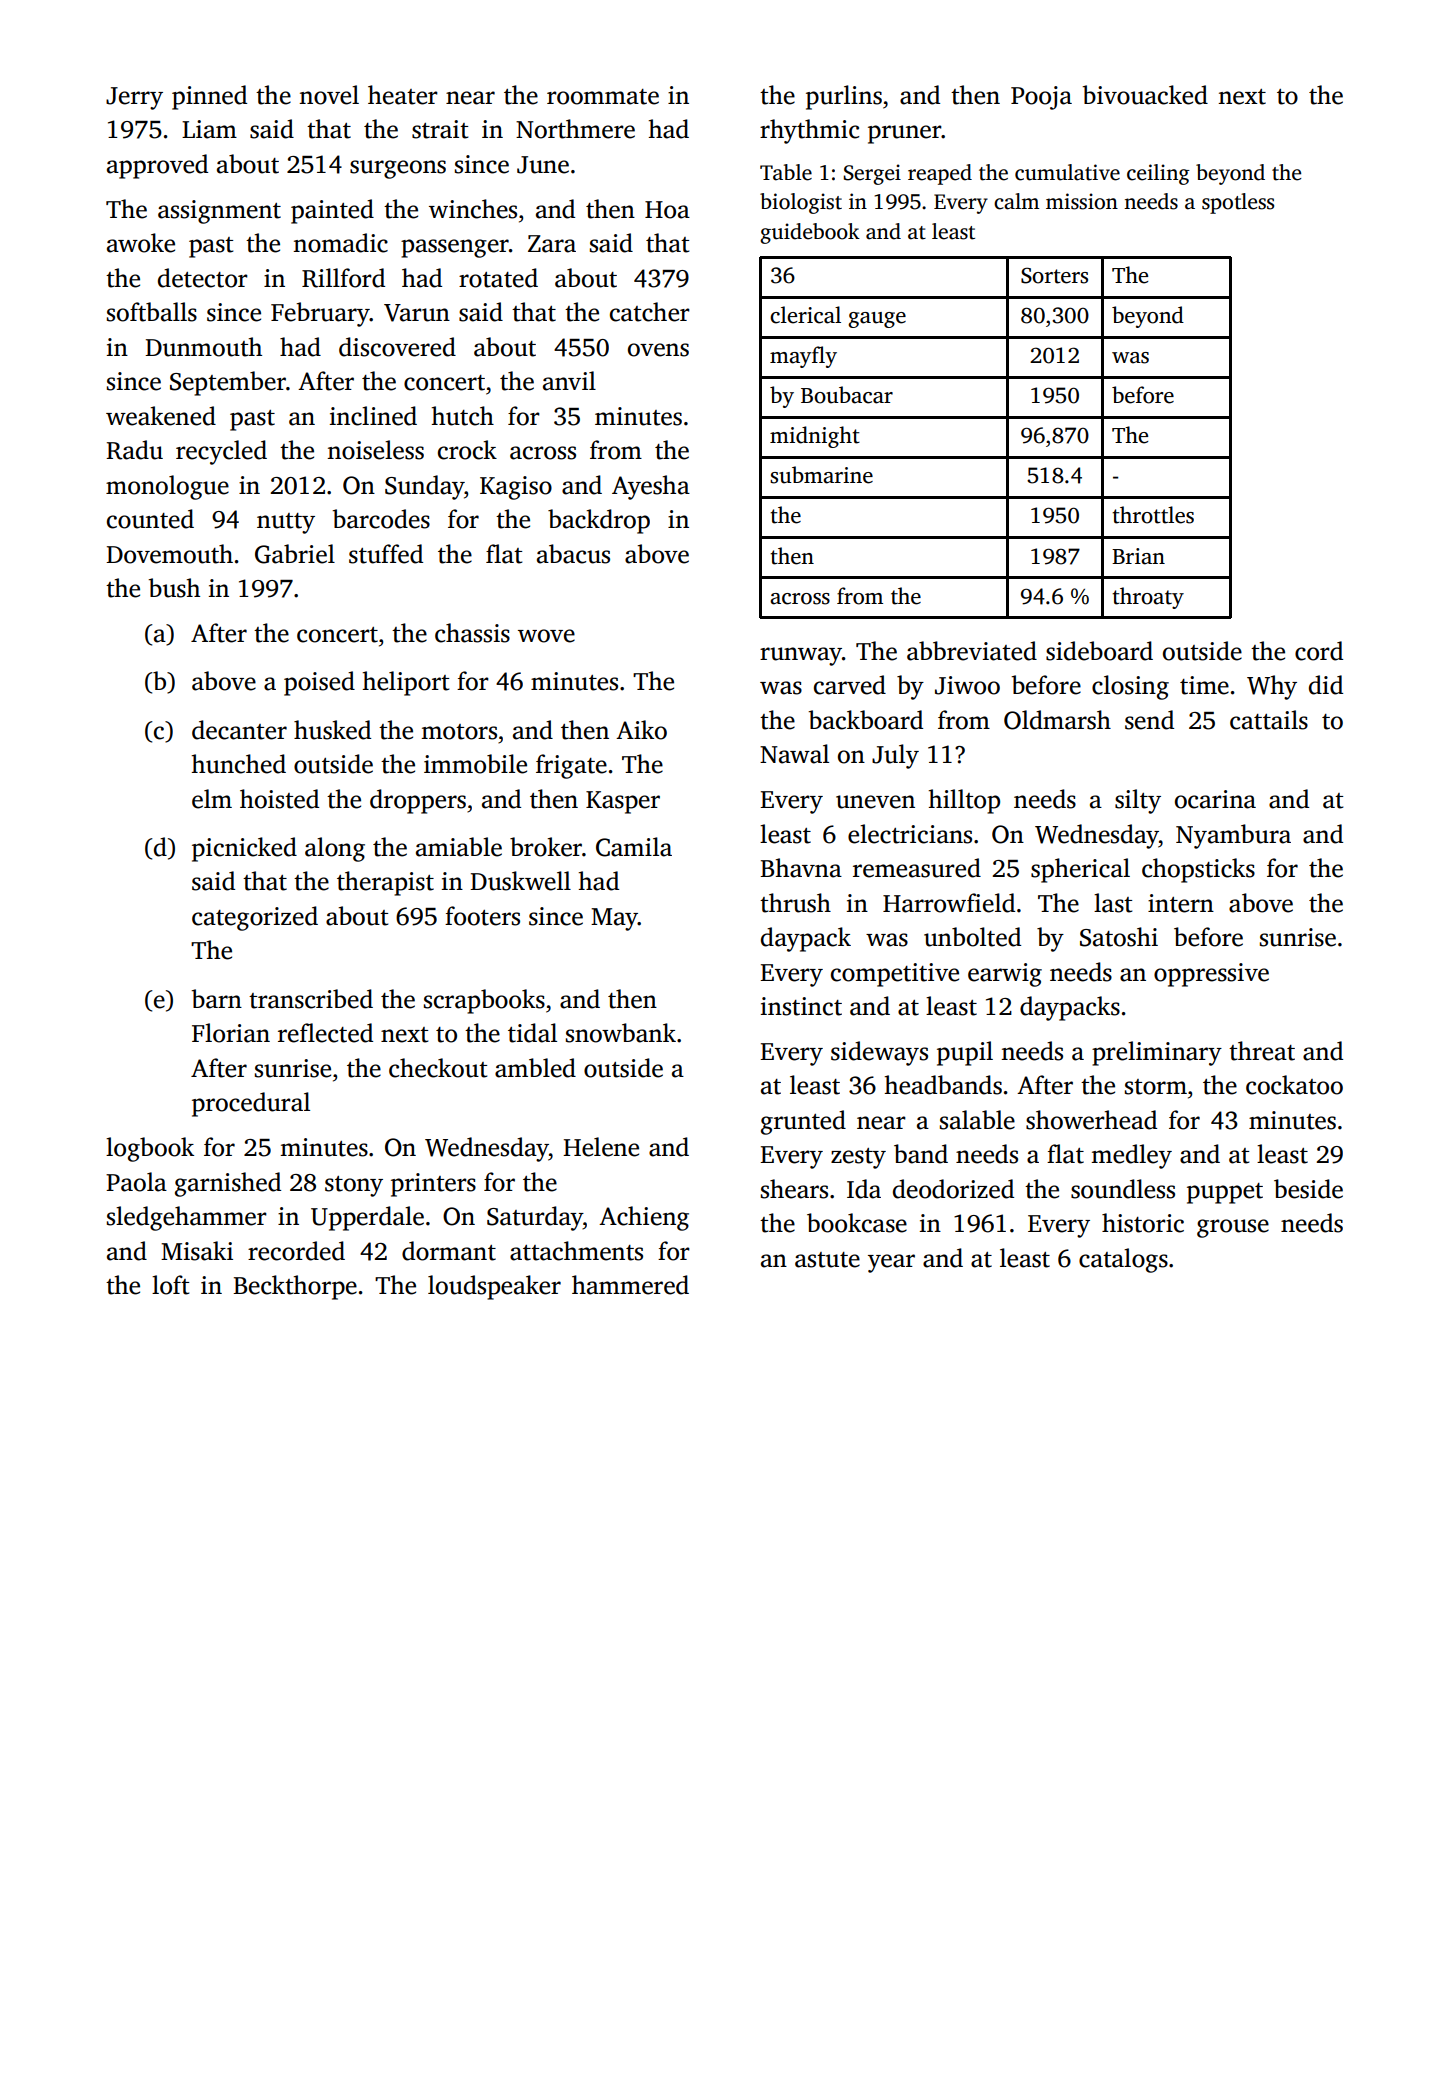 The width and height of the screenshot is (1450, 2100). I want to click on Kagiso, so click(516, 488).
